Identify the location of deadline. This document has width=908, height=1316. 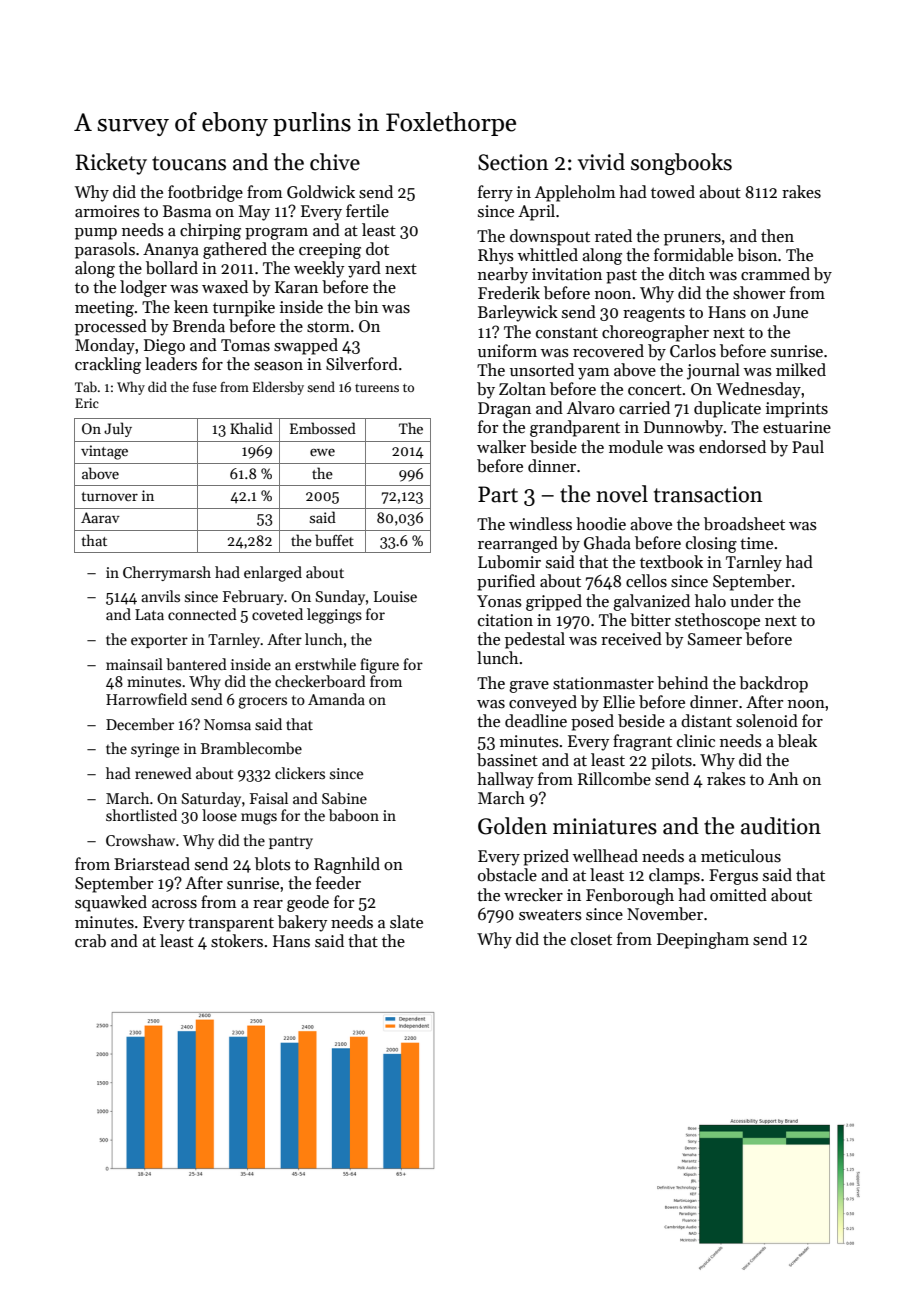
(536, 721).
